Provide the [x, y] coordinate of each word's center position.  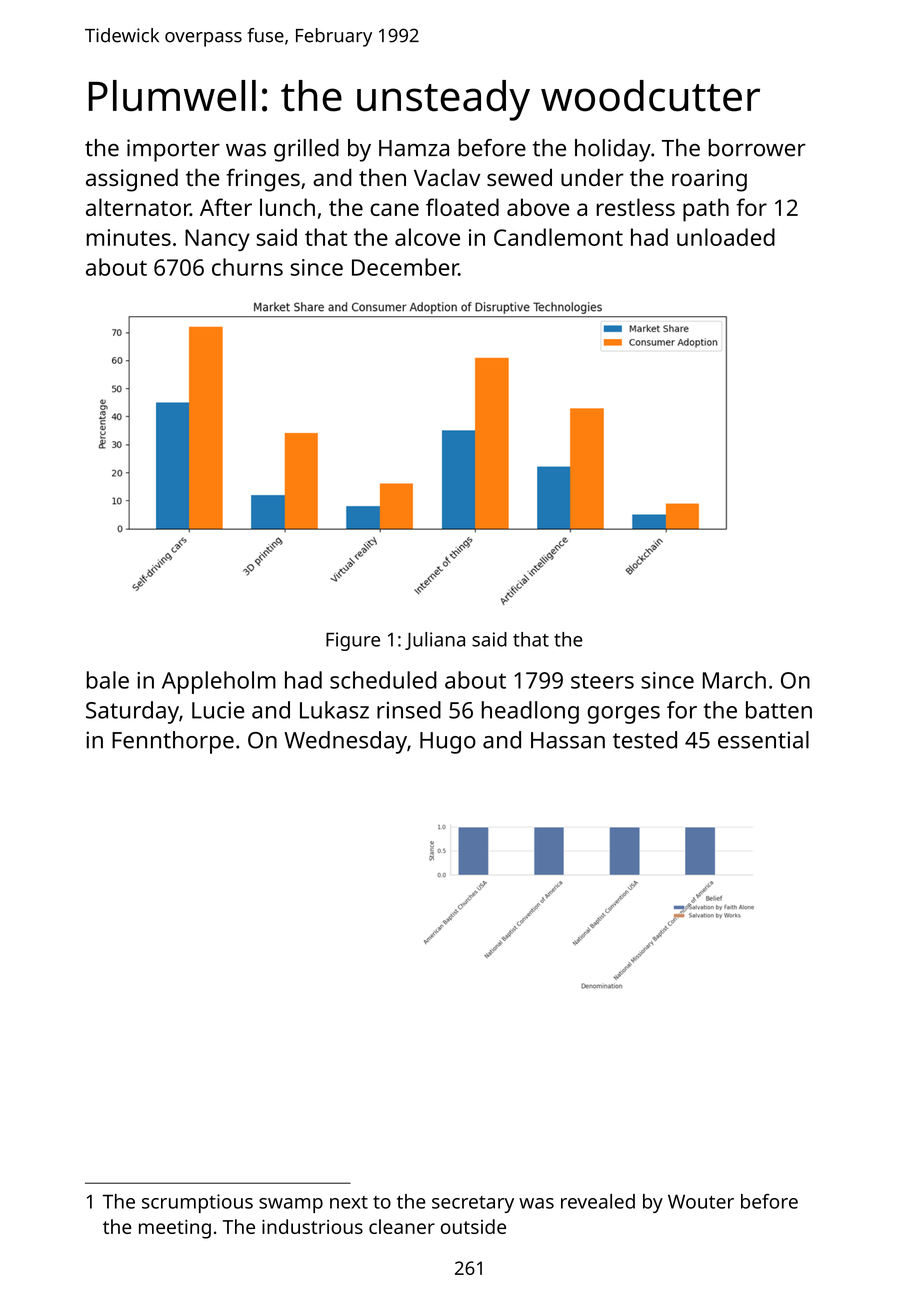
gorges [623, 715]
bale [108, 680]
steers [602, 681]
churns [247, 267]
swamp [291, 1205]
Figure [353, 641]
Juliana [435, 641]
